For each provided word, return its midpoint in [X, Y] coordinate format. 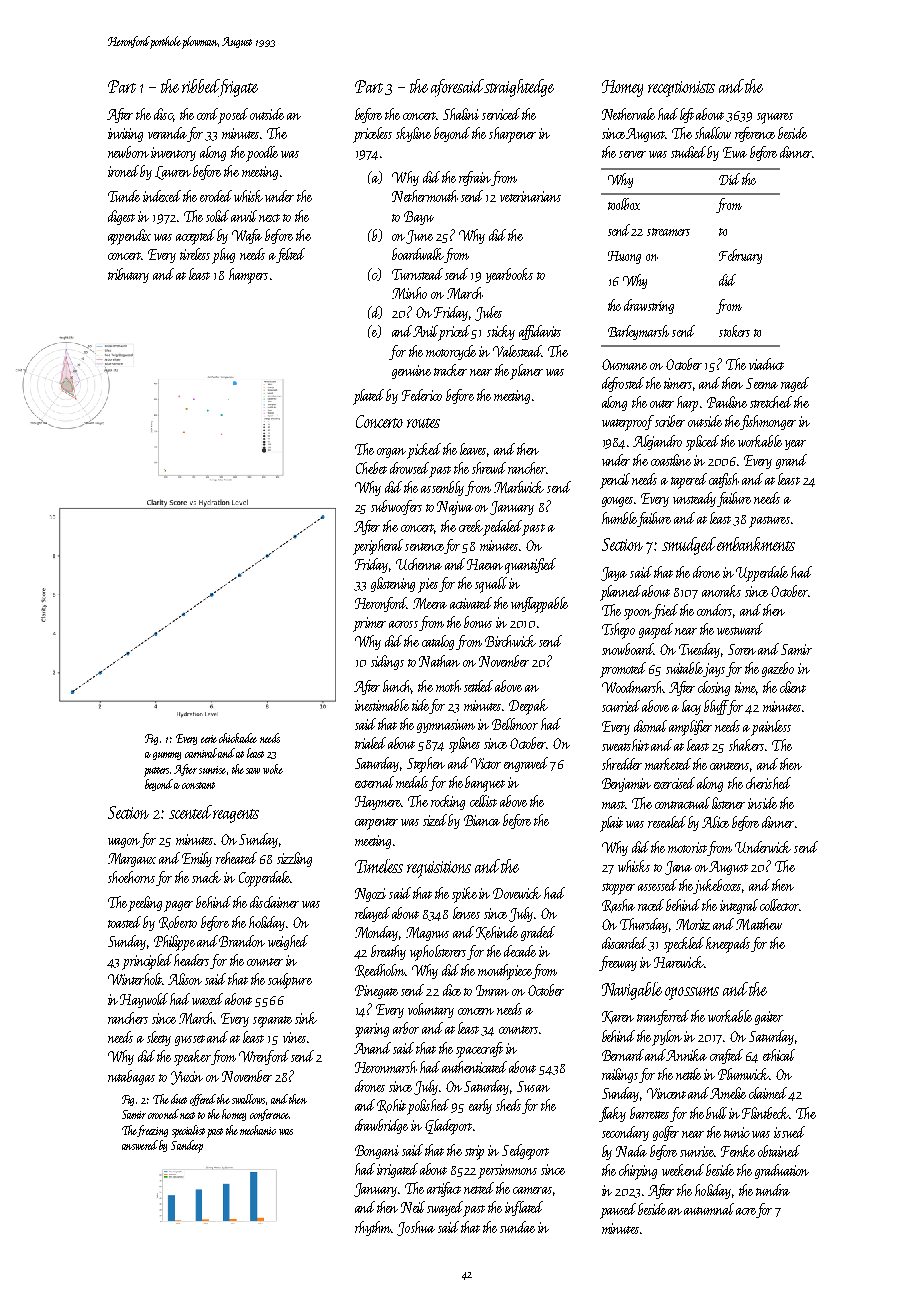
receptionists [681, 89]
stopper [618, 889]
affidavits [540, 332]
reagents [236, 816]
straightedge [519, 88]
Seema [762, 383]
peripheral [378, 547]
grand [791, 461]
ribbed [200, 86]
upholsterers [438, 953]
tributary [128, 275]
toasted [126, 922]
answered [140, 1145]
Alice [715, 822]
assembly [442, 488]
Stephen [426, 765]
